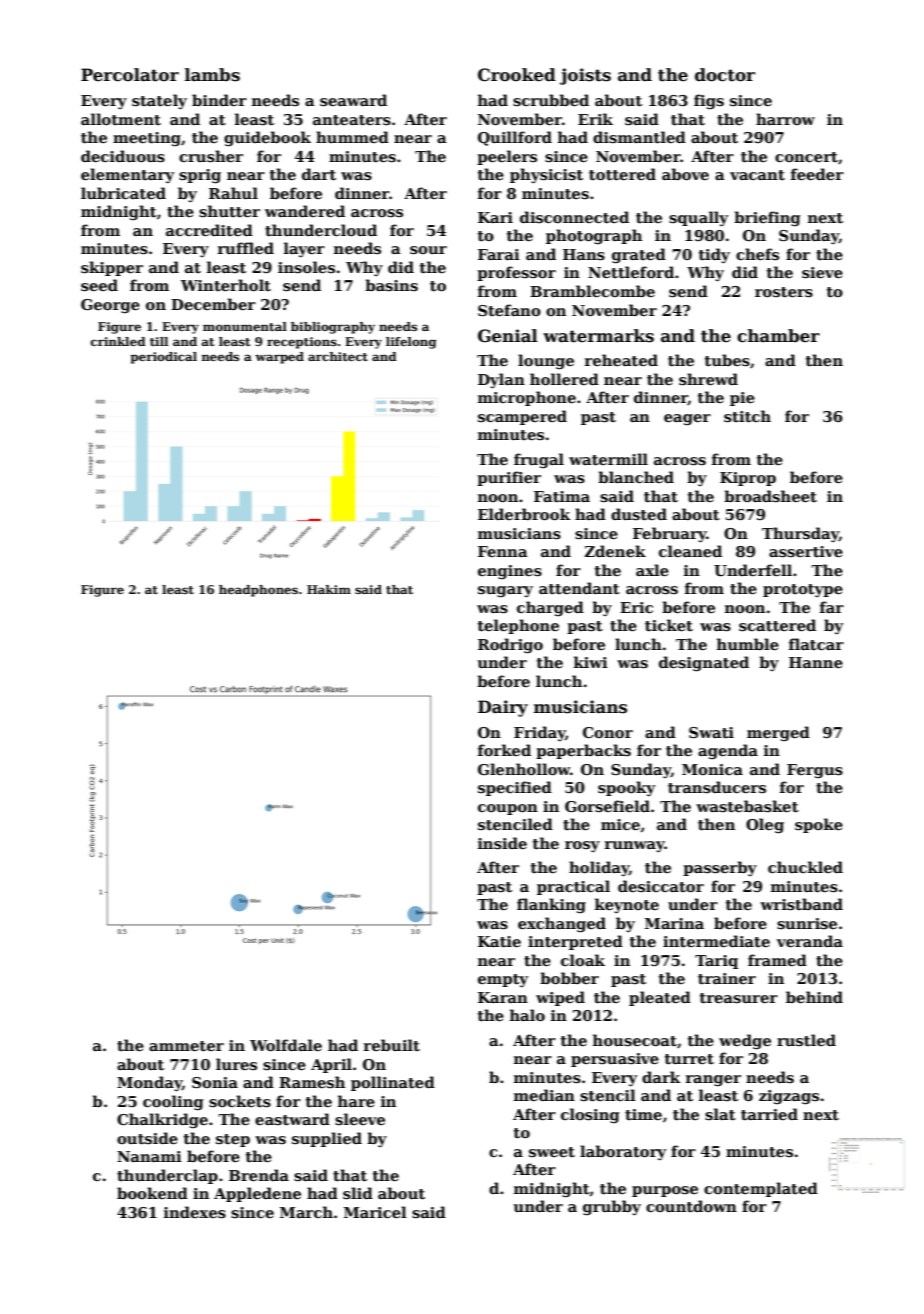 The image size is (924, 1314). What do you see at coordinates (582, 846) in the screenshot?
I see `rosy` at bounding box center [582, 846].
